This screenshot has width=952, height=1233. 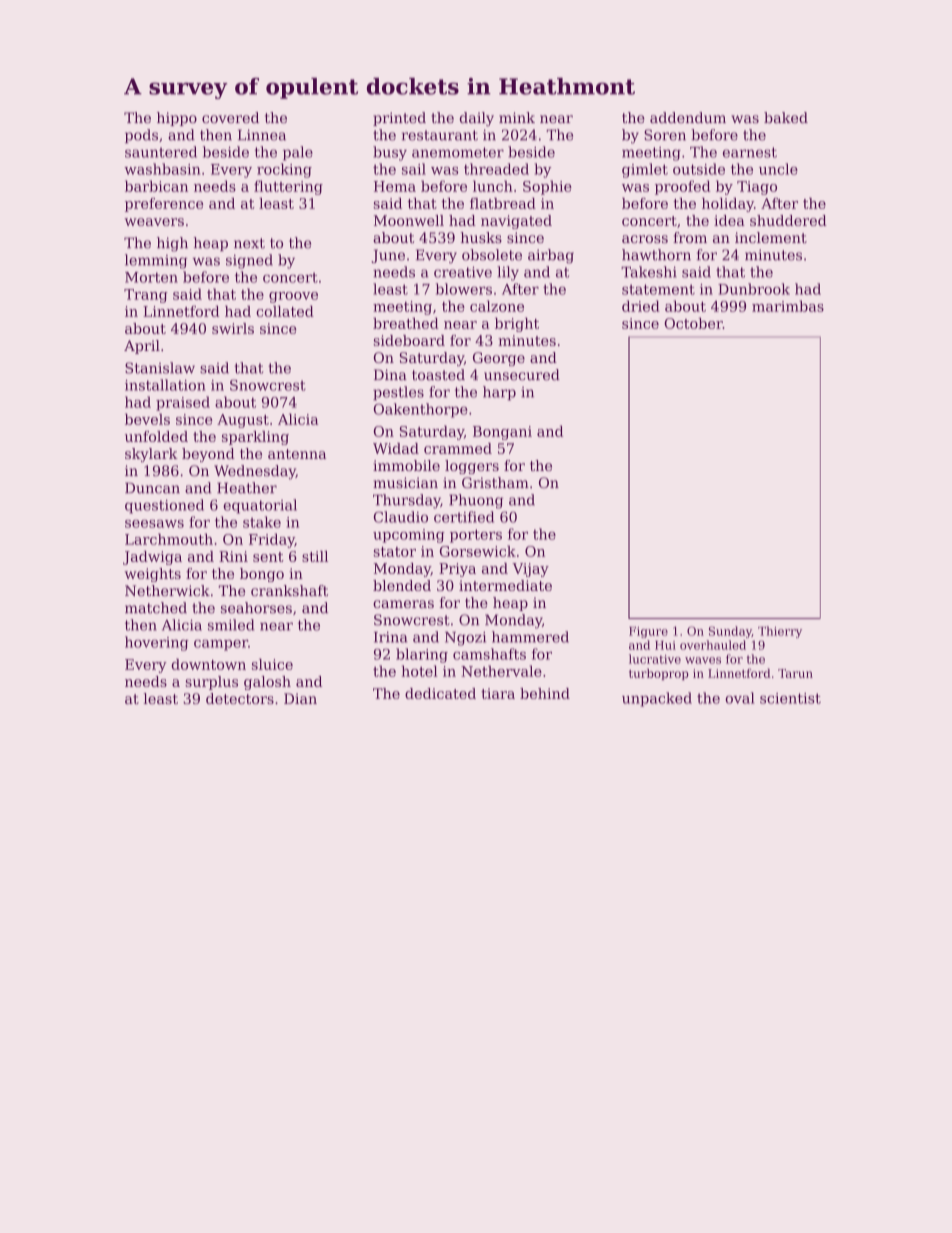 What do you see at coordinates (545, 693) in the screenshot?
I see `behind` at bounding box center [545, 693].
